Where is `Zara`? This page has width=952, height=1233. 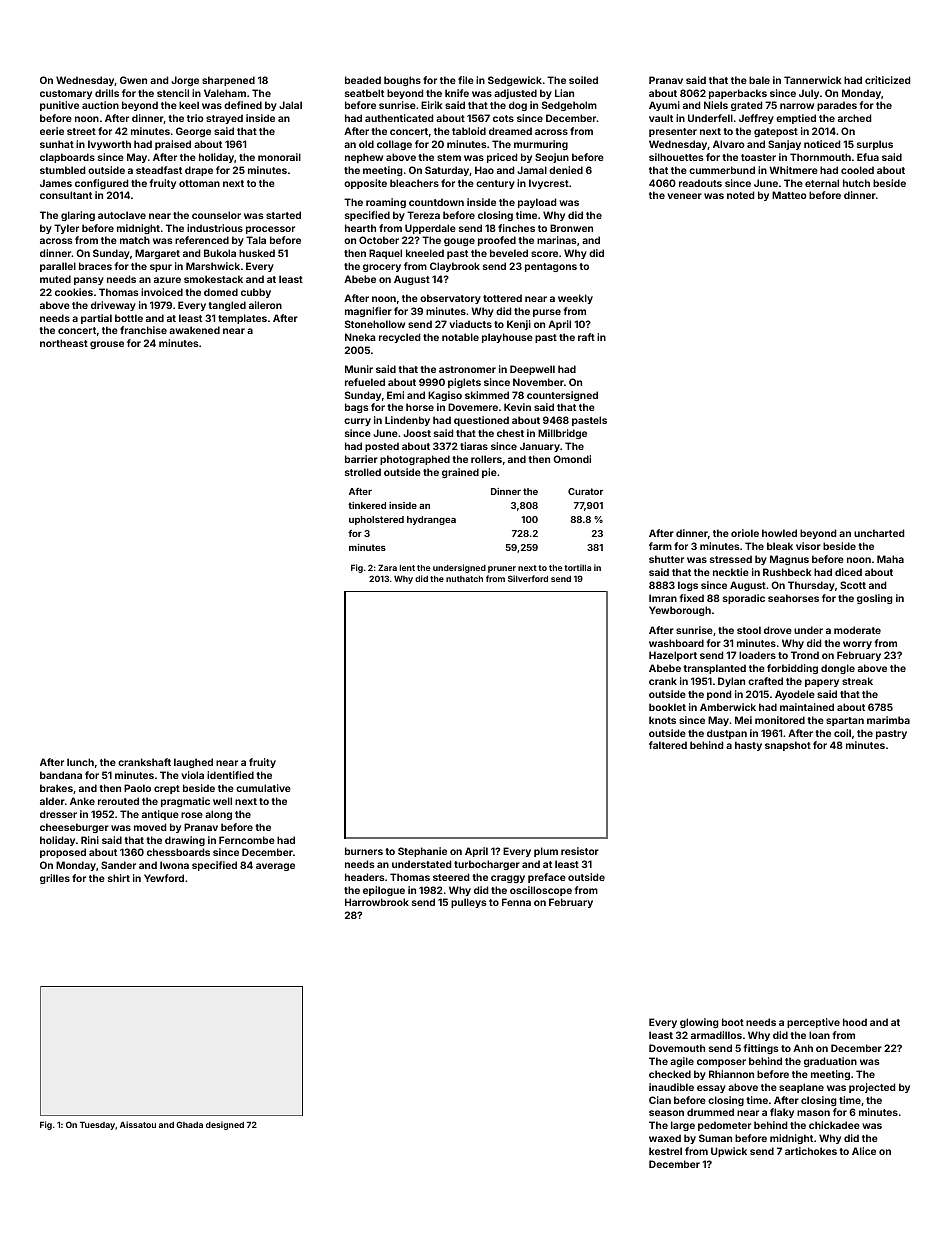
Zara is located at coordinates (387, 567).
